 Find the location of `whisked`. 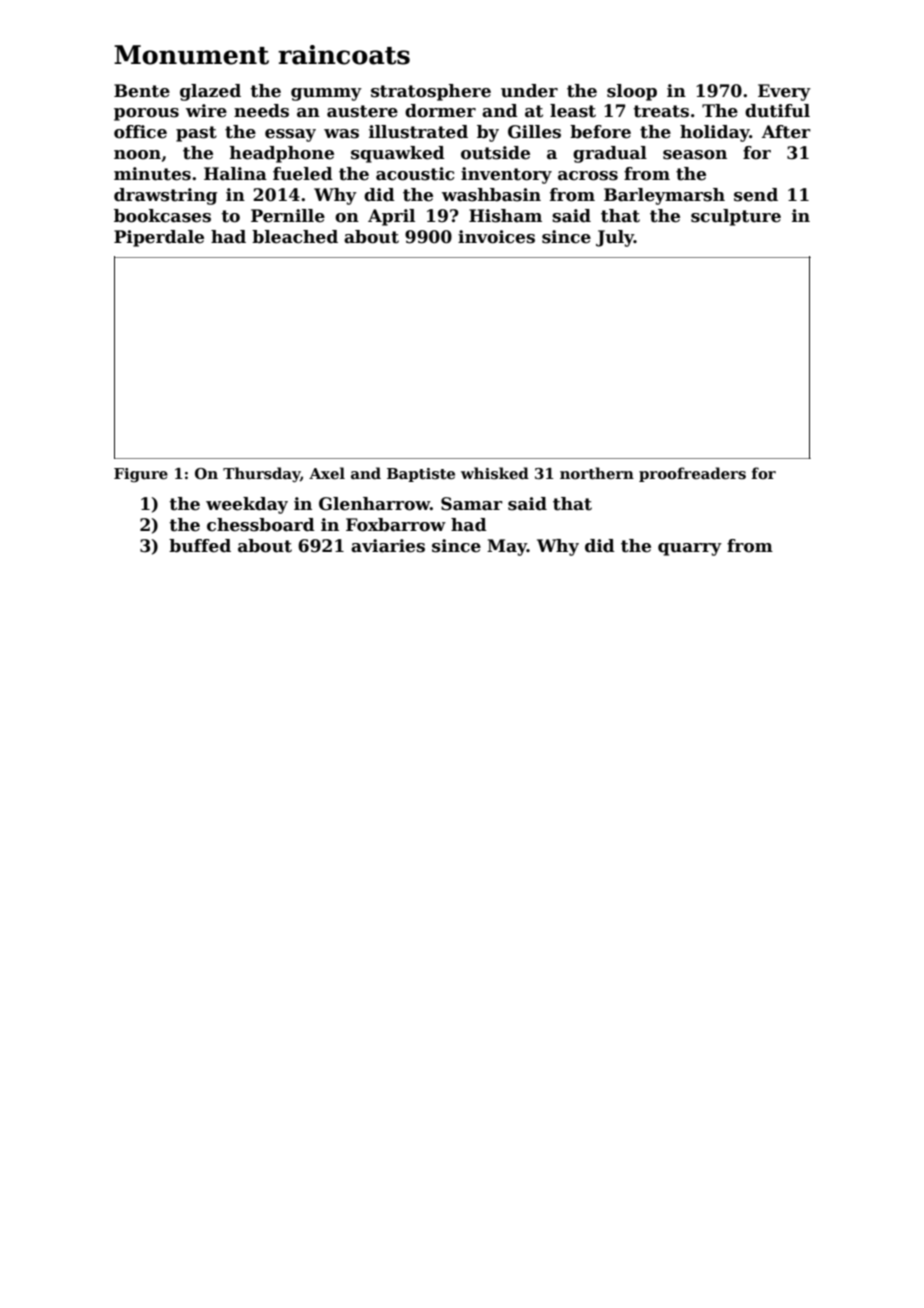

whisked is located at coordinates (495, 473).
